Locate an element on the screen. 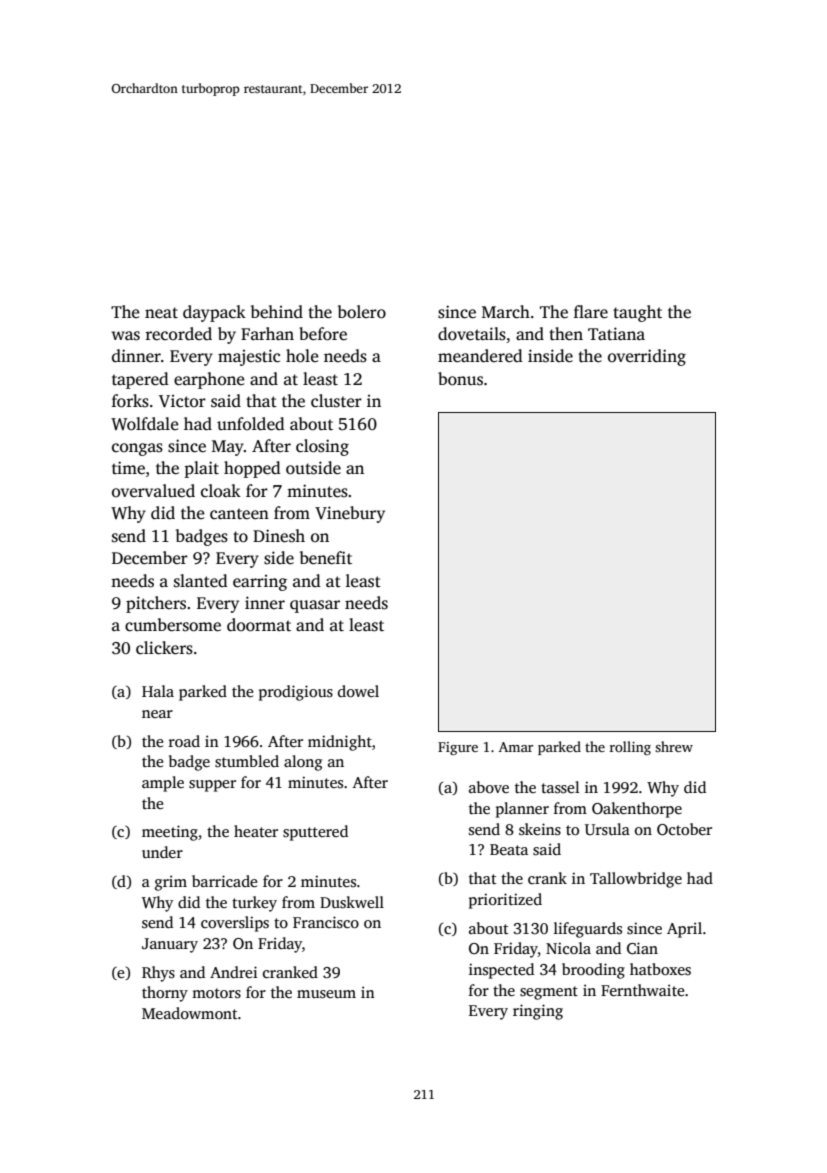  overriding is located at coordinates (647, 357).
